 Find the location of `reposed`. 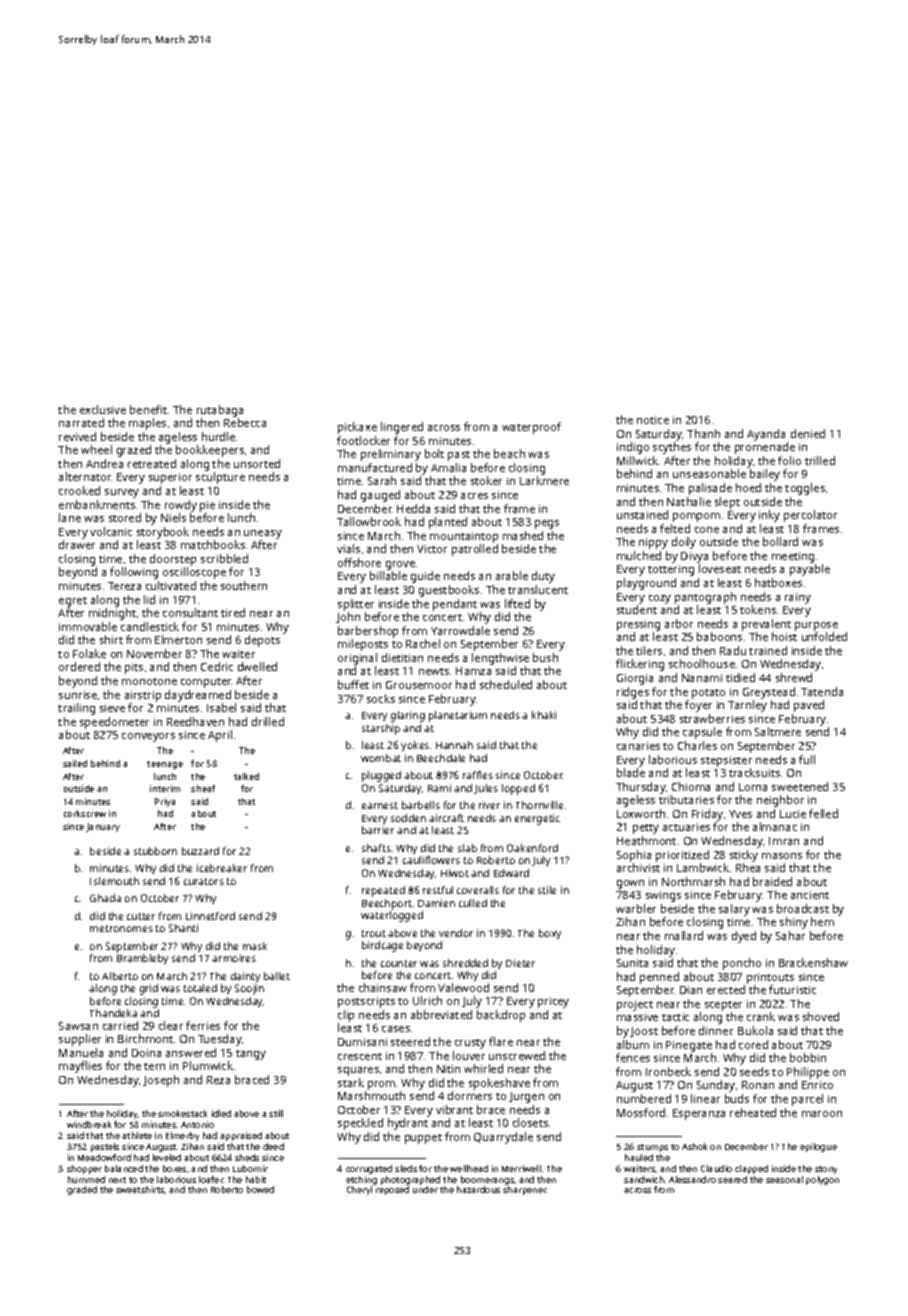

reposed is located at coordinates (392, 1190).
